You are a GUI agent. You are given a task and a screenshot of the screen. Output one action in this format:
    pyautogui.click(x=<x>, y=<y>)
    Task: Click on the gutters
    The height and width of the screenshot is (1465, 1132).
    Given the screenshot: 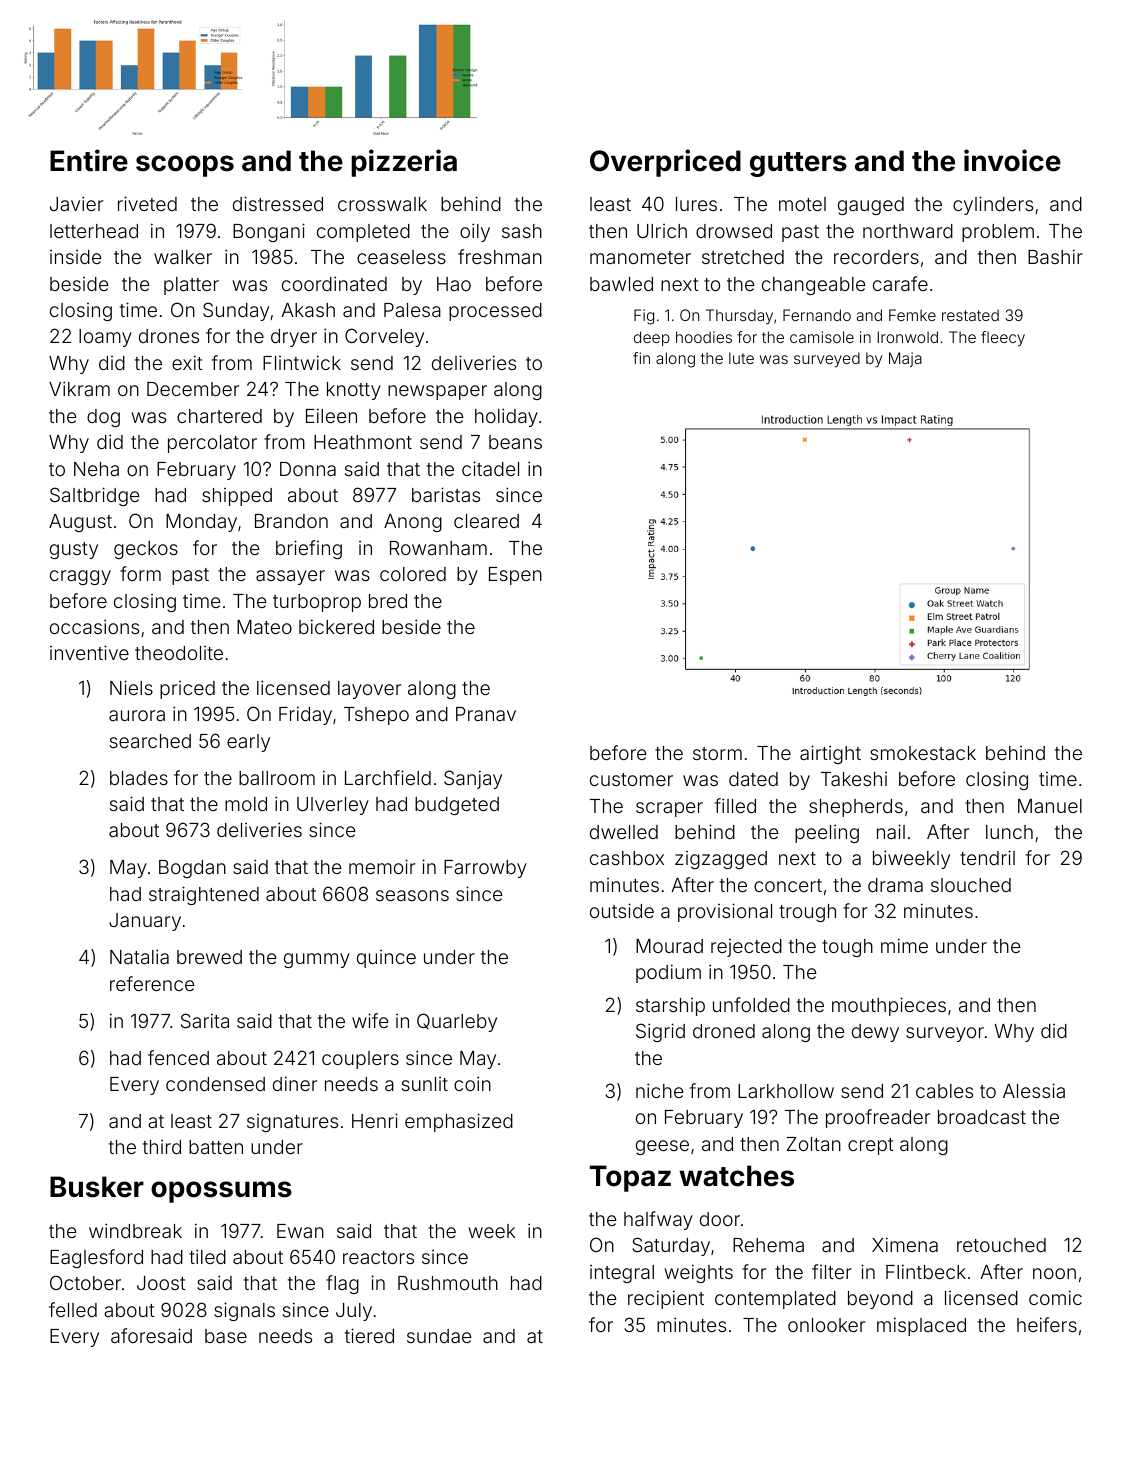 What is the action you would take?
    pyautogui.click(x=798, y=164)
